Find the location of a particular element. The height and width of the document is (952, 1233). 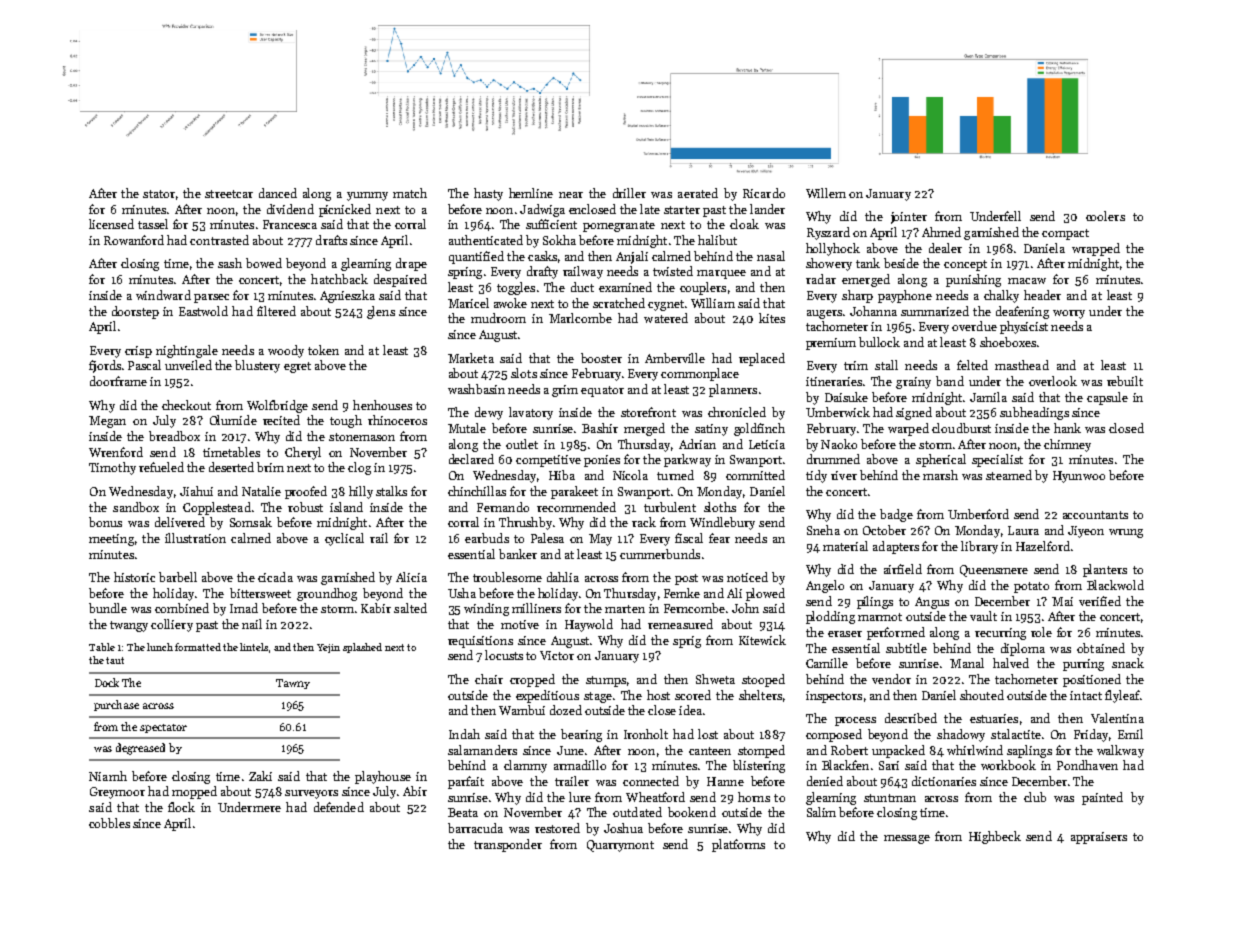

stator is located at coordinates (159, 194).
